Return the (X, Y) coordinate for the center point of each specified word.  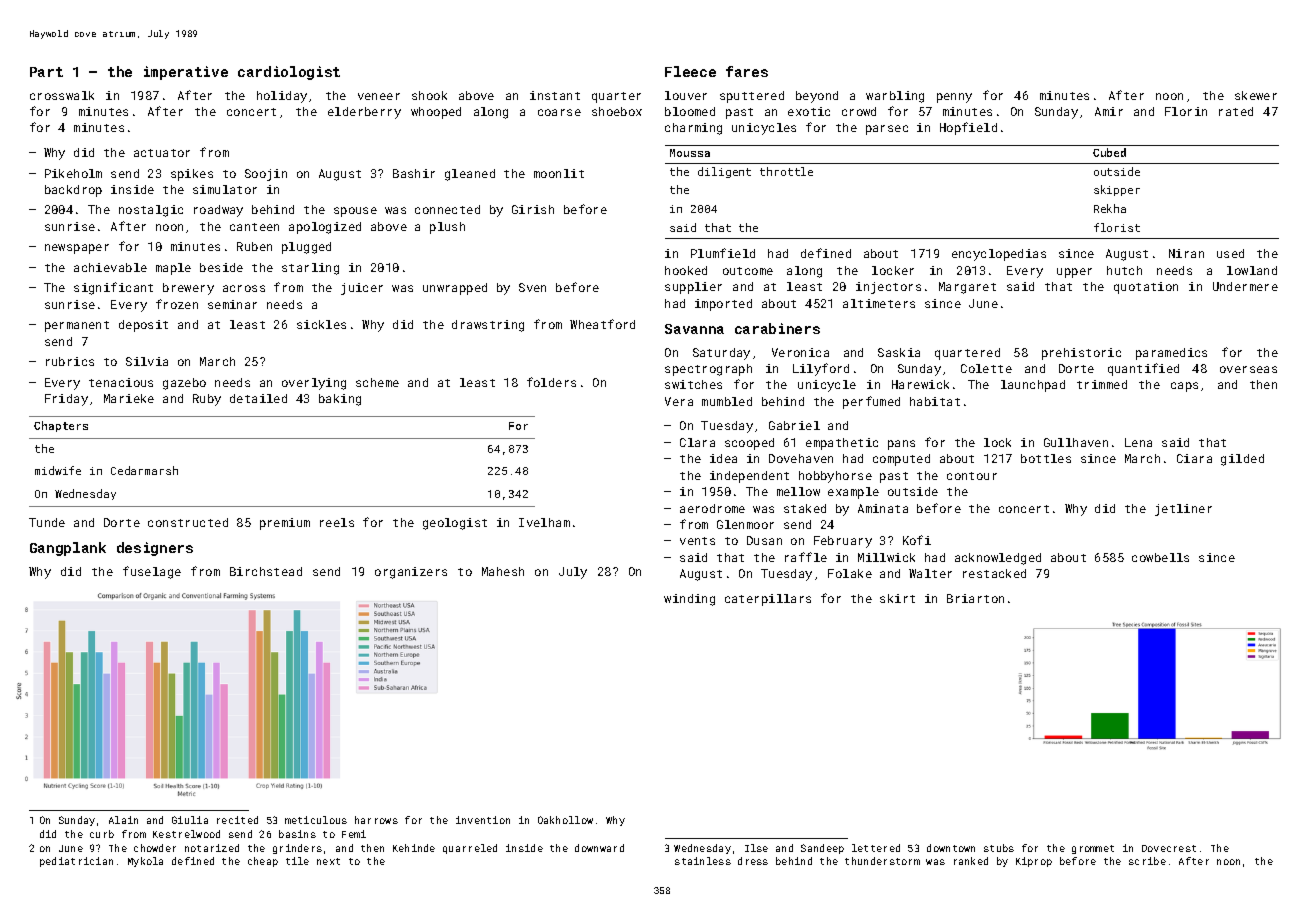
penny (954, 98)
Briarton (975, 598)
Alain (123, 820)
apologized (325, 228)
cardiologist (289, 73)
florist (1117, 227)
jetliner (1183, 510)
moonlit (559, 173)
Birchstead (266, 571)
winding (689, 600)
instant (555, 95)
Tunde (47, 522)
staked (805, 508)
